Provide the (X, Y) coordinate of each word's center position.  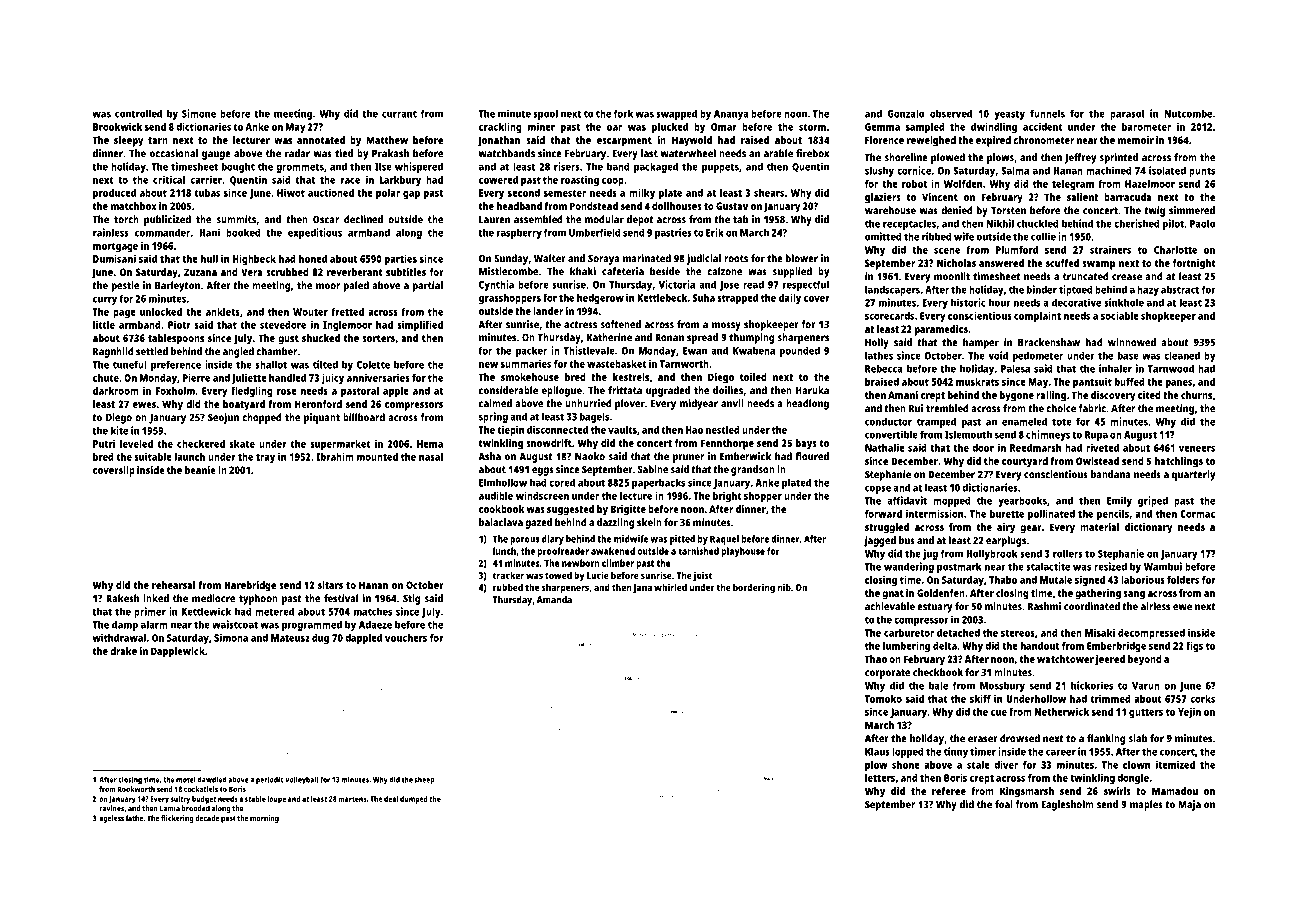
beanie (200, 470)
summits (236, 219)
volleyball (301, 780)
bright (727, 497)
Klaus (877, 751)
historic (968, 302)
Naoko (590, 456)
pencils (1113, 514)
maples (1146, 805)
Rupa (1096, 436)
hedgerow (600, 299)
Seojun (223, 418)
